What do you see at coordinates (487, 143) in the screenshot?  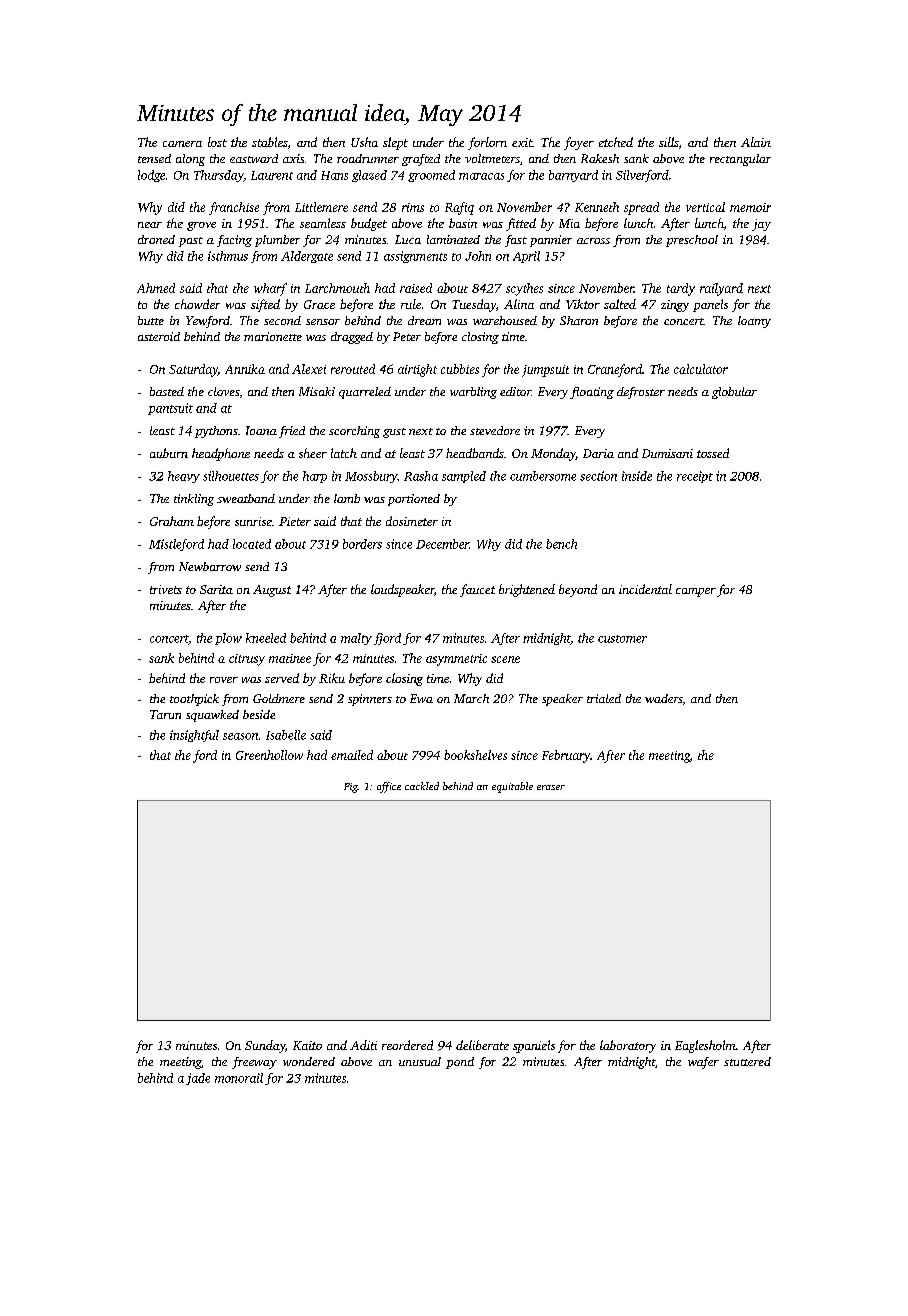 I see `forlorn` at bounding box center [487, 143].
